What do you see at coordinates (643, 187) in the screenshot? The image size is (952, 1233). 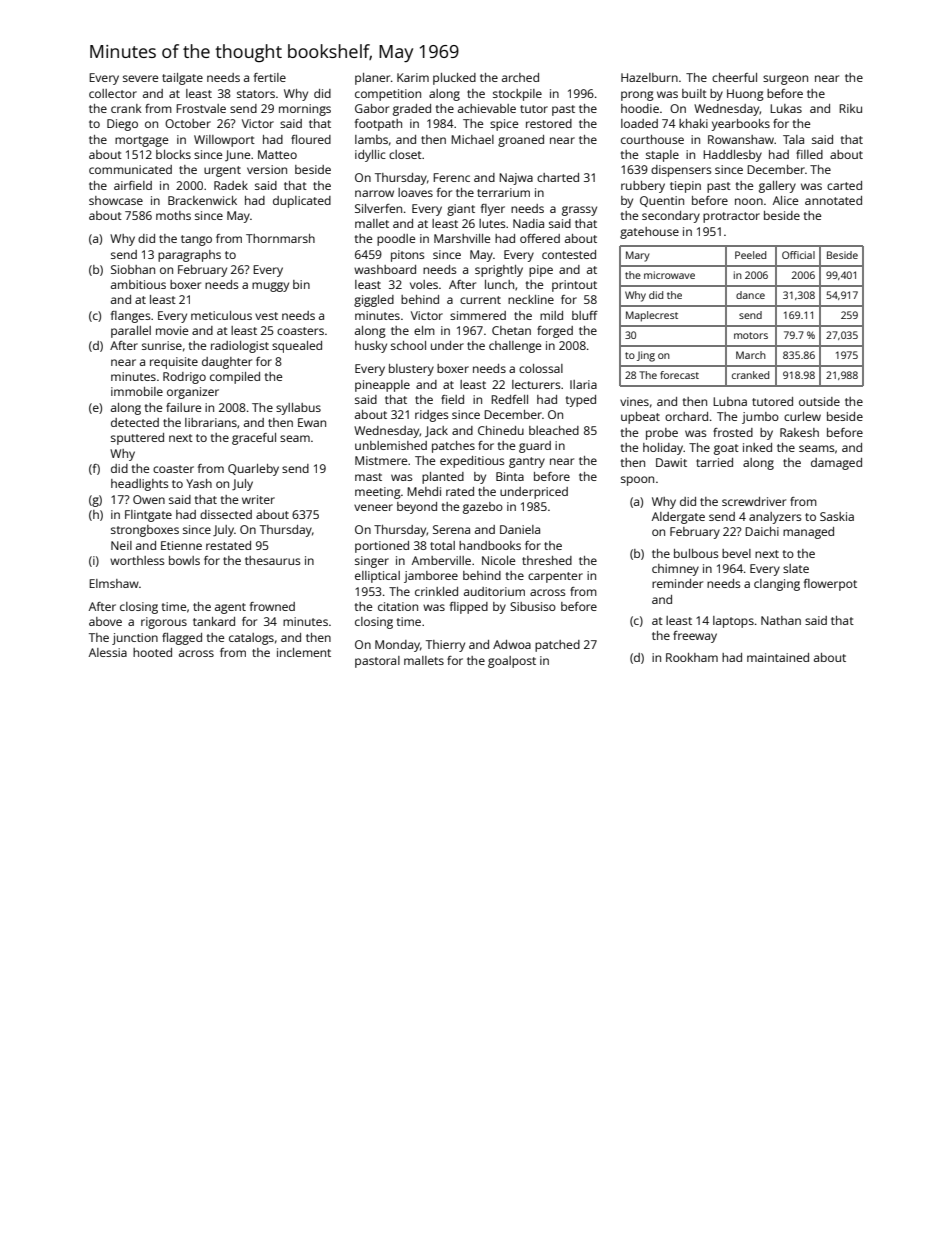 I see `rubbery` at bounding box center [643, 187].
